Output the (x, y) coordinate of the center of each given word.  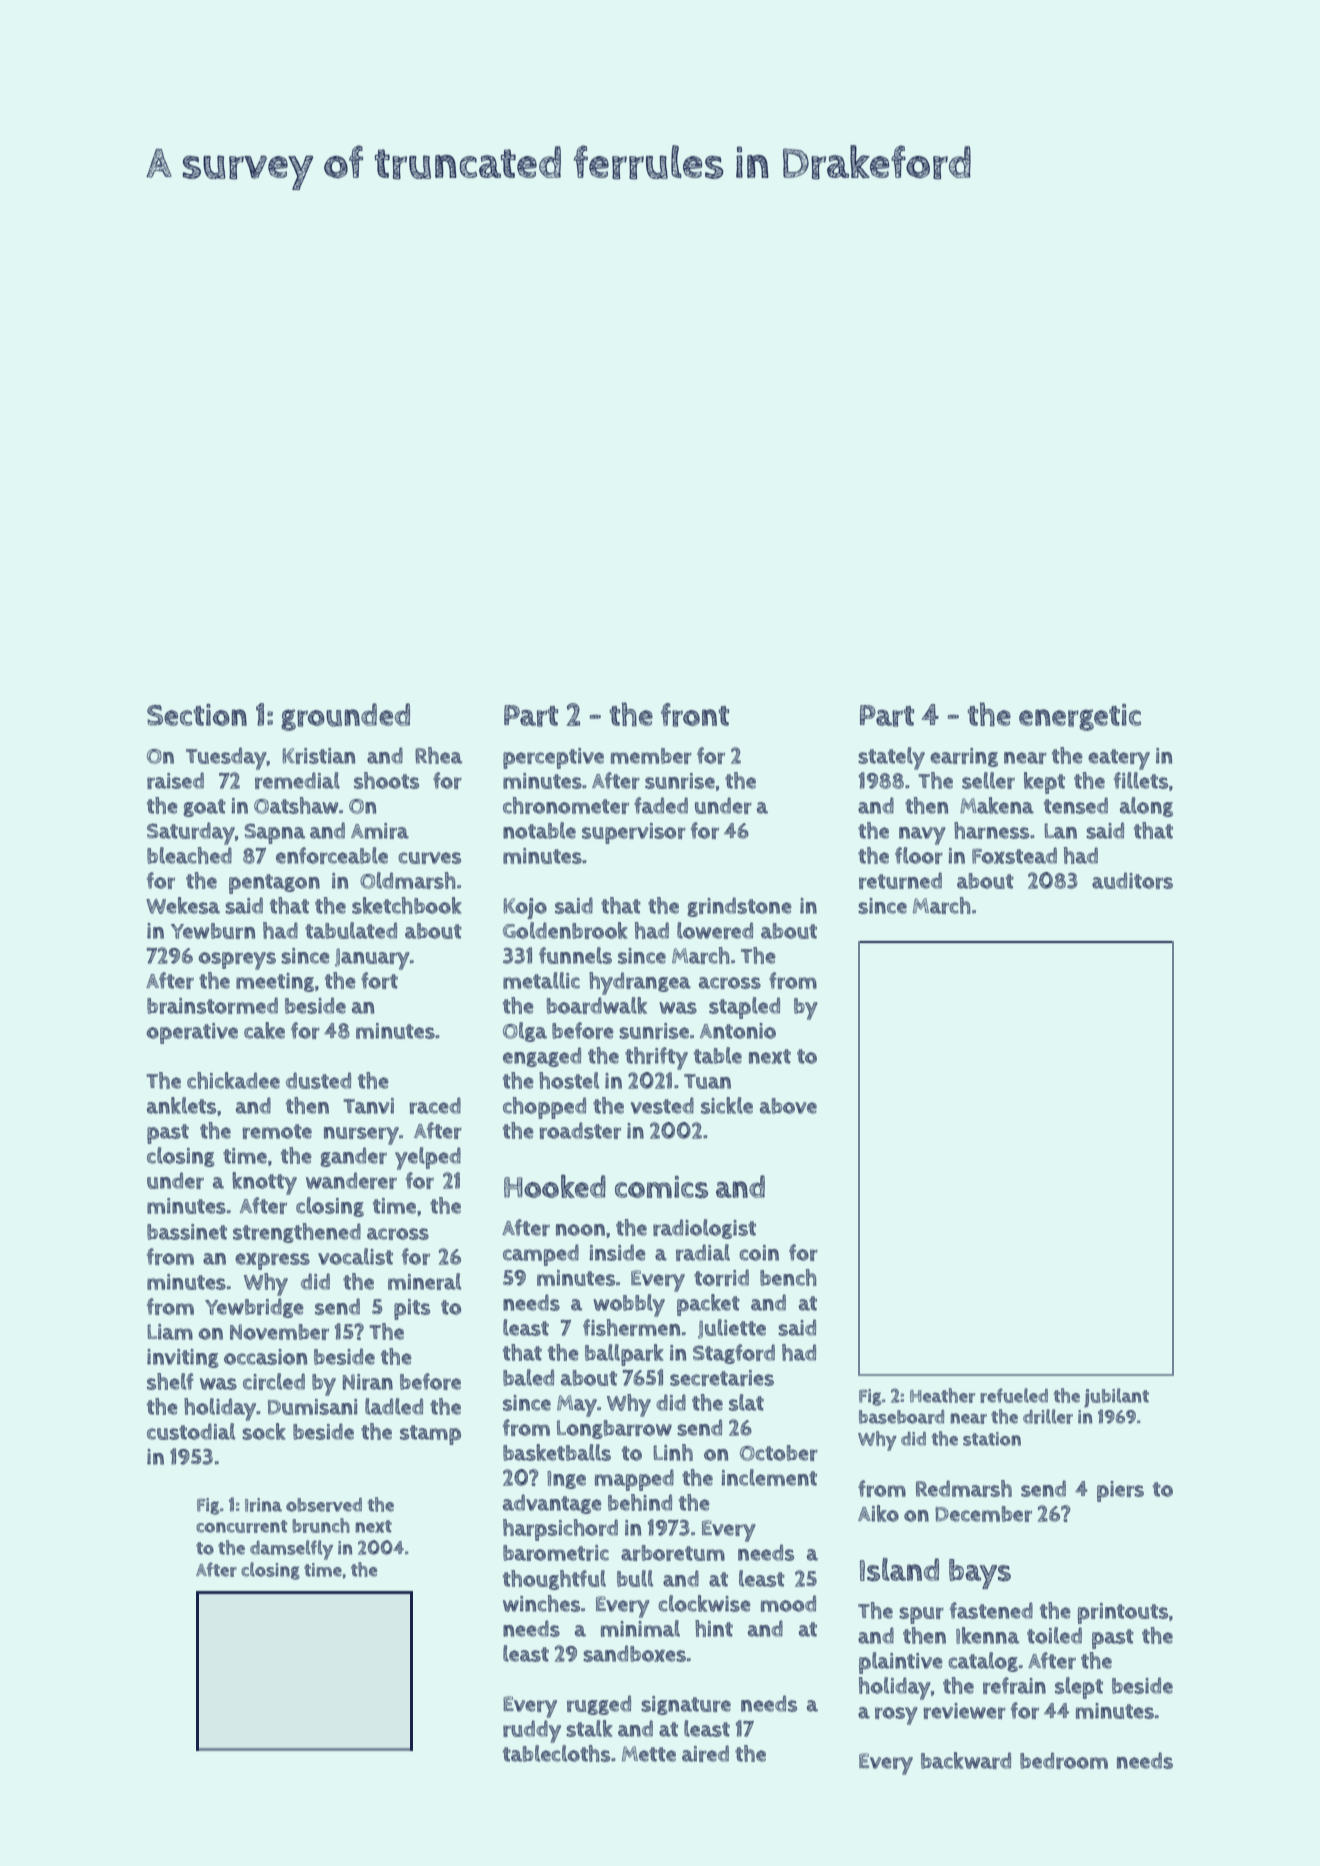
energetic (1080, 717)
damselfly (291, 1550)
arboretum (673, 1553)
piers (1120, 1491)
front (695, 715)
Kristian (318, 756)
